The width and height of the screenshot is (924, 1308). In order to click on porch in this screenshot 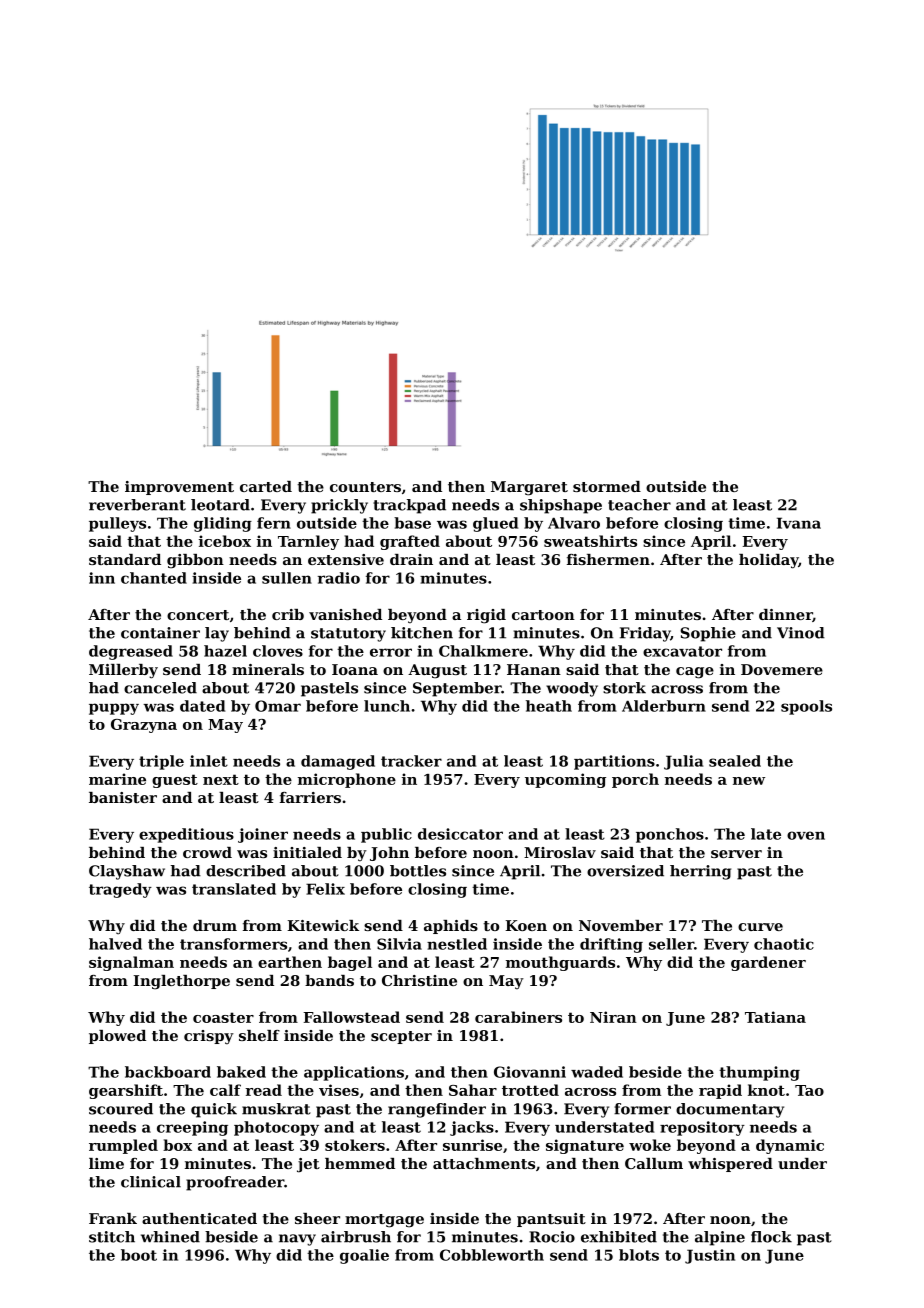, I will do `click(635, 780)`.
